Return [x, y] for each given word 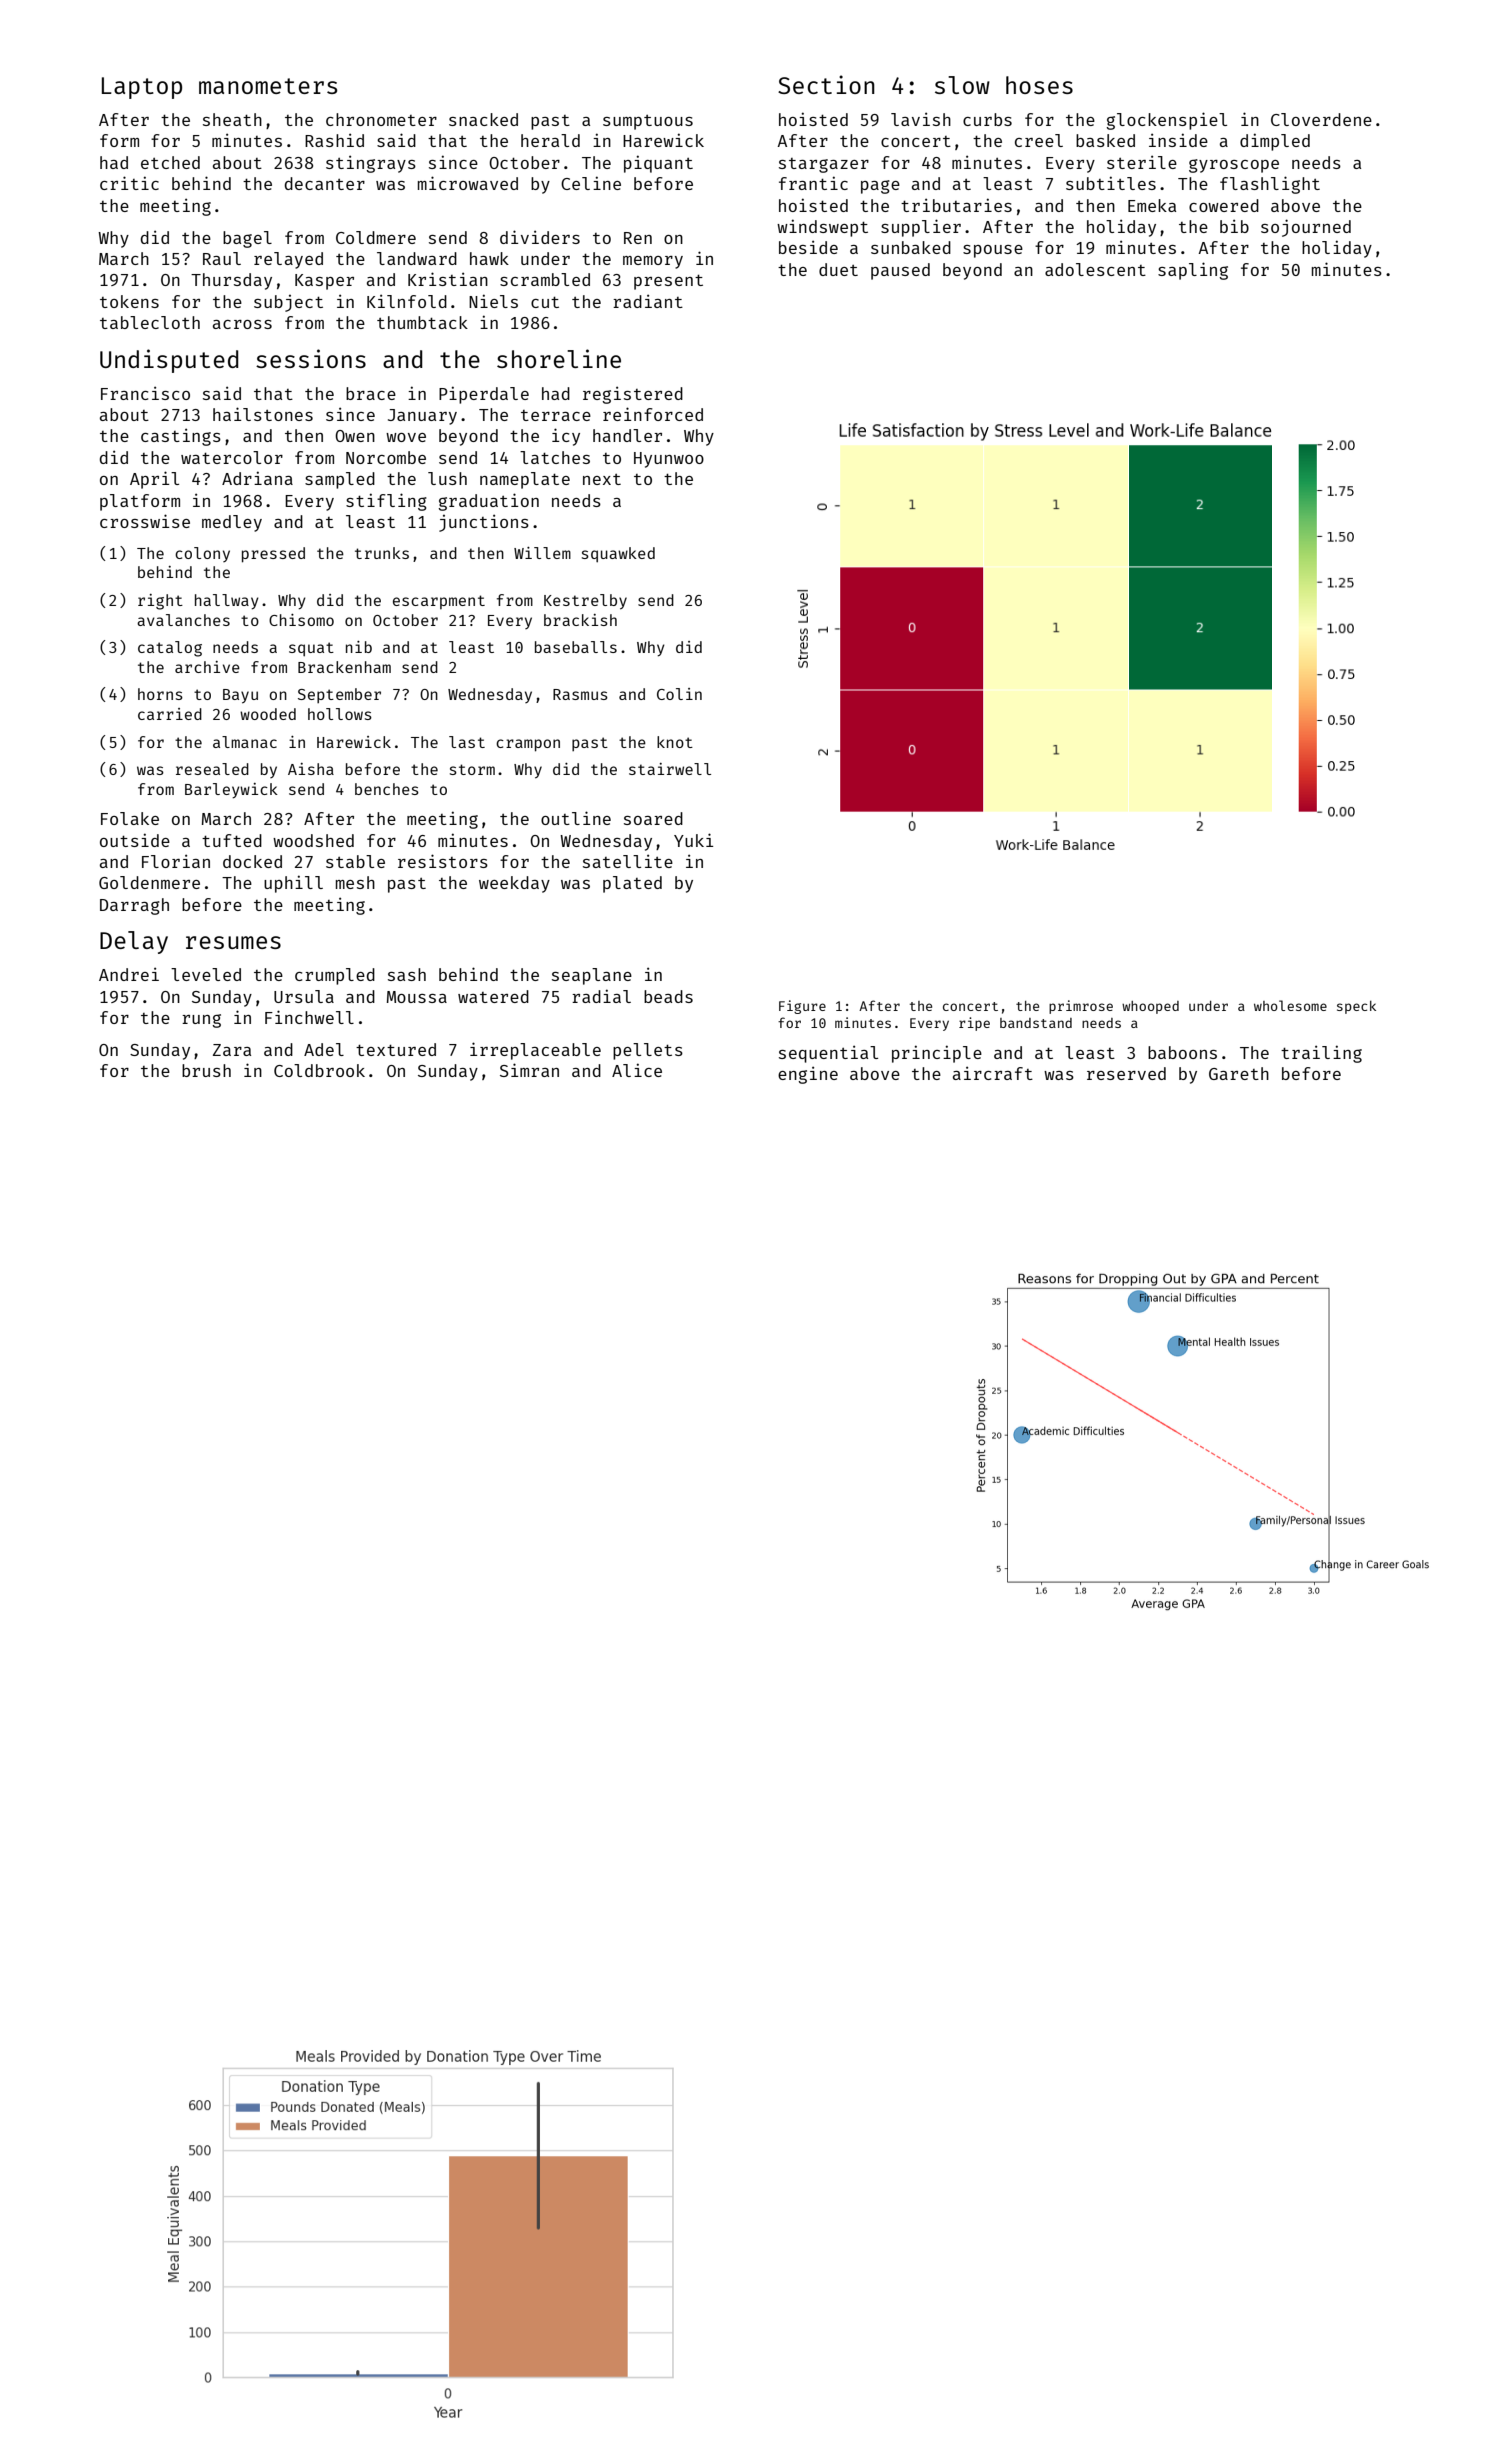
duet [838, 269]
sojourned [1306, 228]
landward [417, 258]
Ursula [304, 996]
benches [387, 789]
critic [129, 183]
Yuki [693, 840]
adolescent [1095, 269]
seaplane [592, 976]
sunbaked [911, 247]
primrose [1081, 1007]
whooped [1150, 1007]
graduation [488, 502]
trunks [382, 553]
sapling [1193, 271]
